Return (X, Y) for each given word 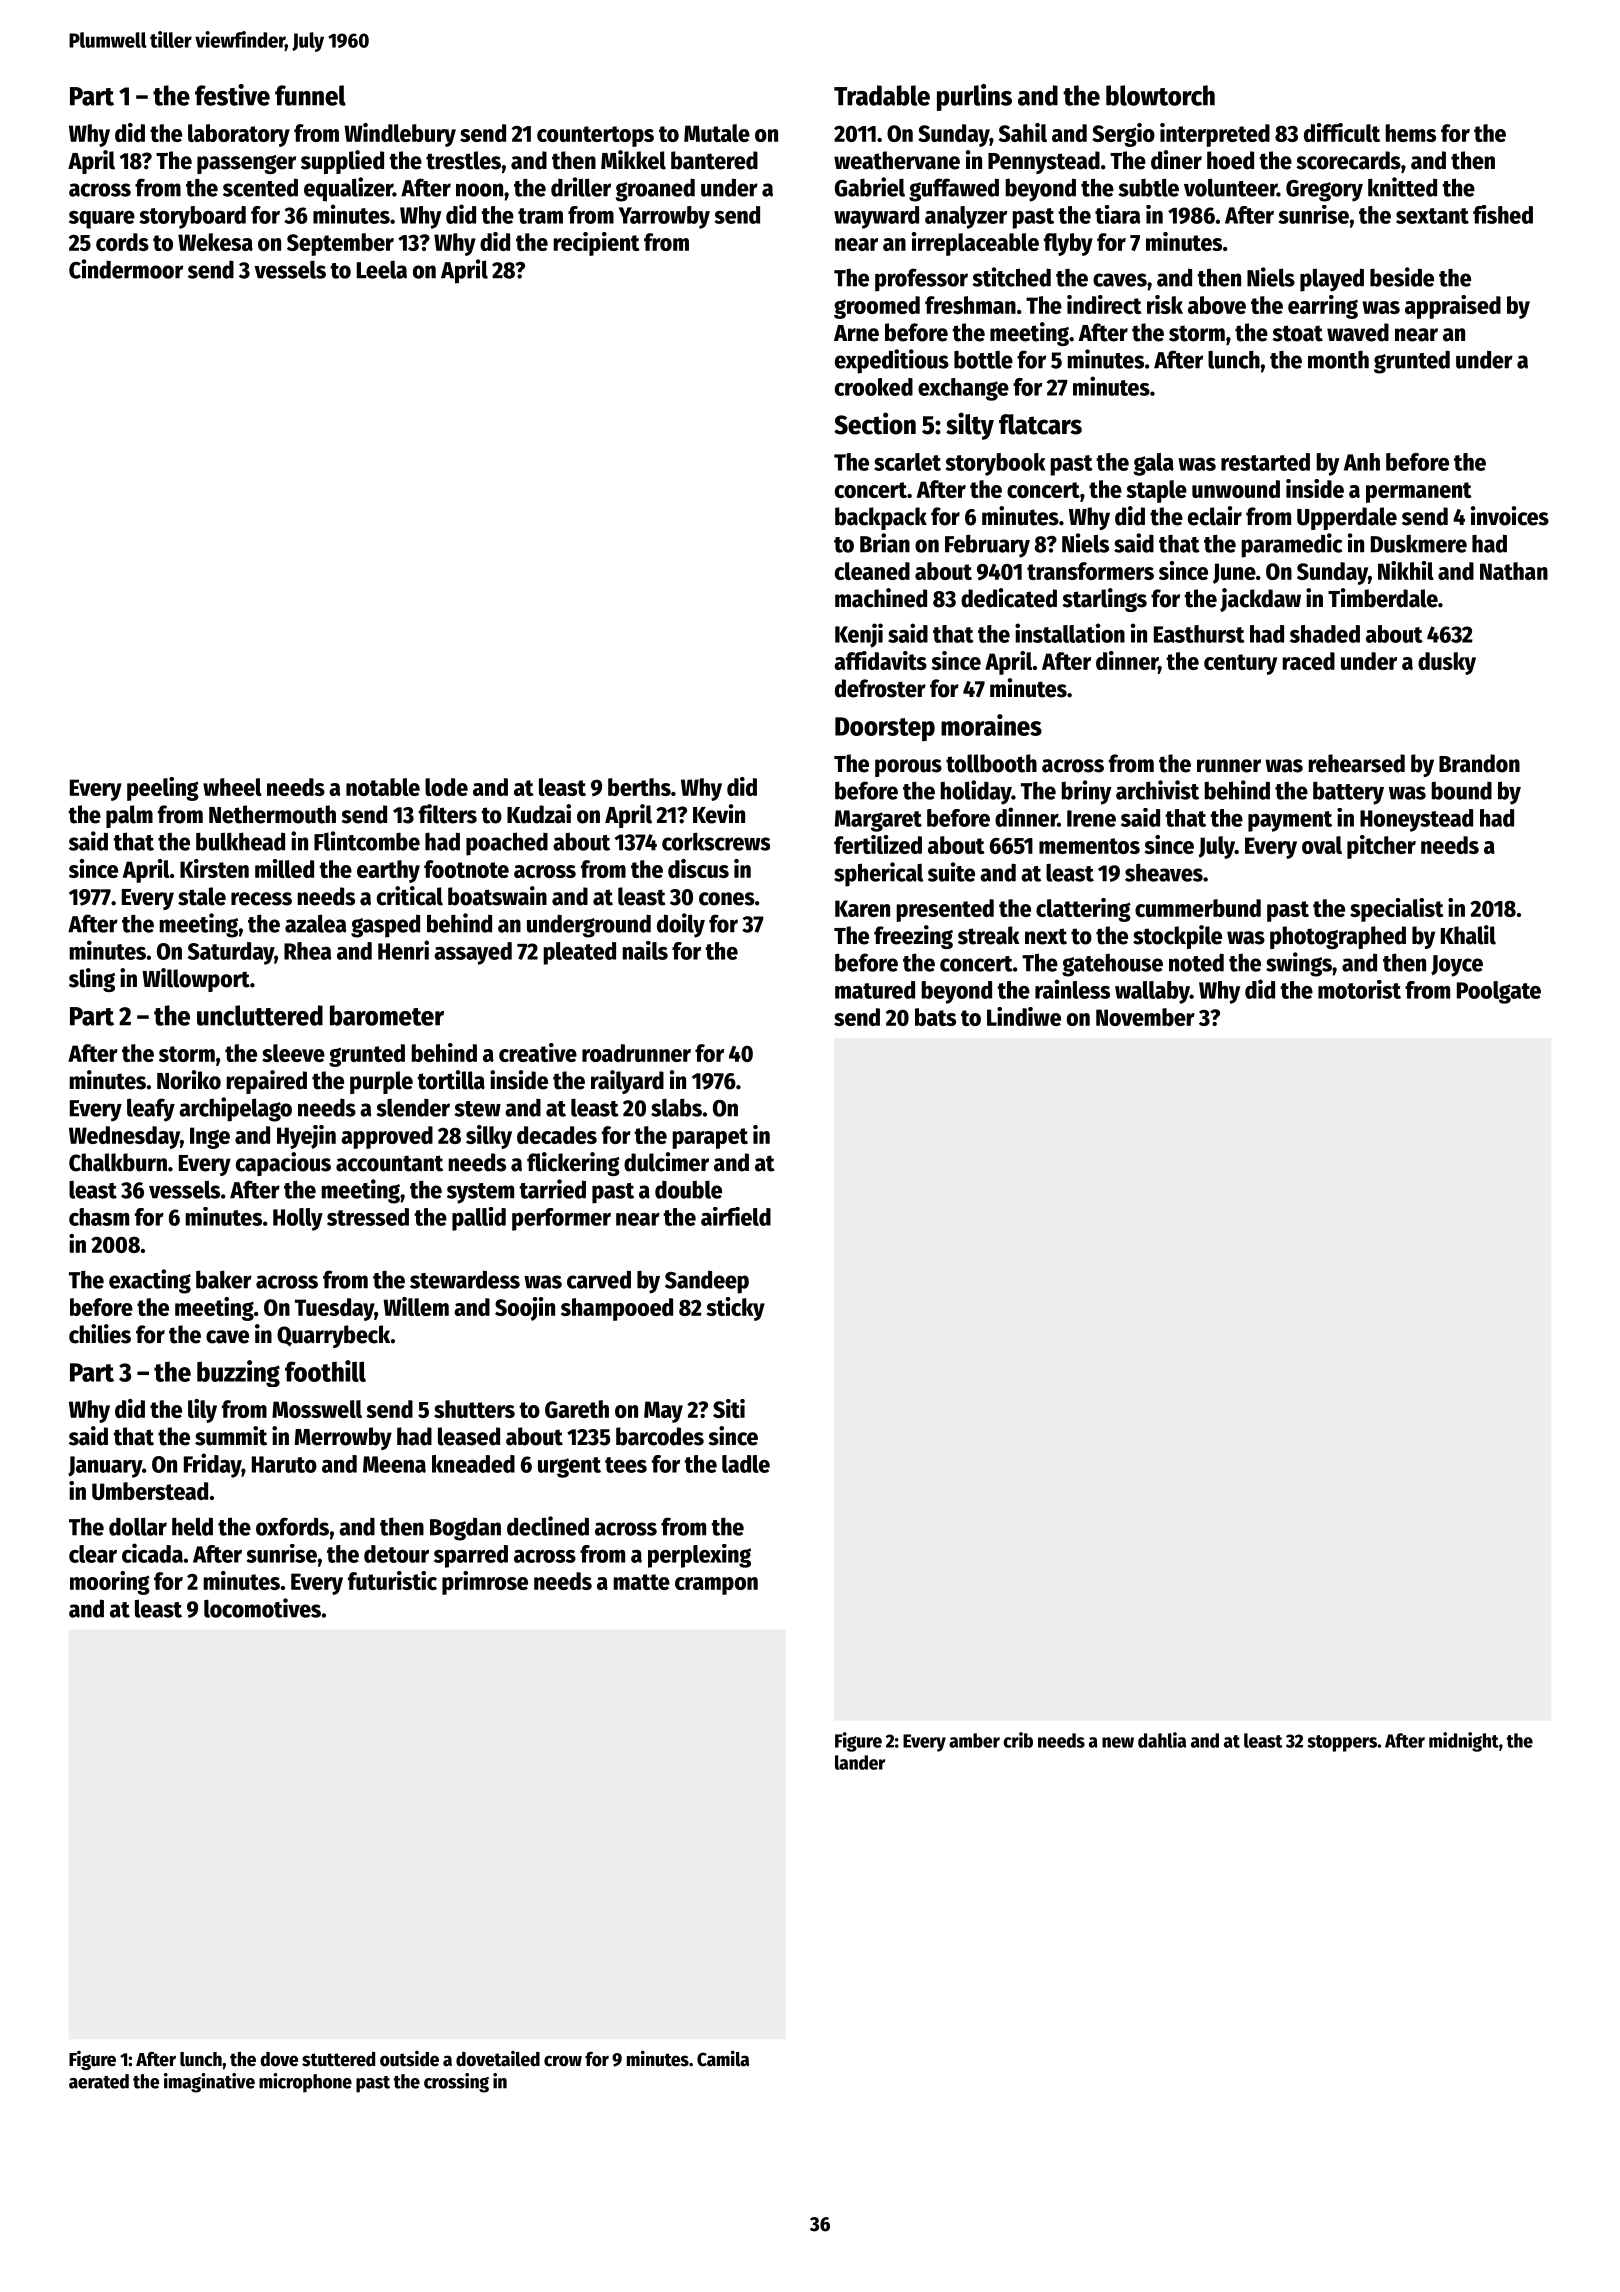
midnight (1464, 1742)
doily (681, 925)
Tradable (882, 95)
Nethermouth (272, 814)
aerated (99, 2081)
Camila (723, 2058)
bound (1461, 791)
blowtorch (1160, 95)
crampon (716, 1586)
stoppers (1342, 1743)
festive (232, 95)
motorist (1359, 989)
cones (727, 899)
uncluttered (260, 1015)
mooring (110, 1583)
